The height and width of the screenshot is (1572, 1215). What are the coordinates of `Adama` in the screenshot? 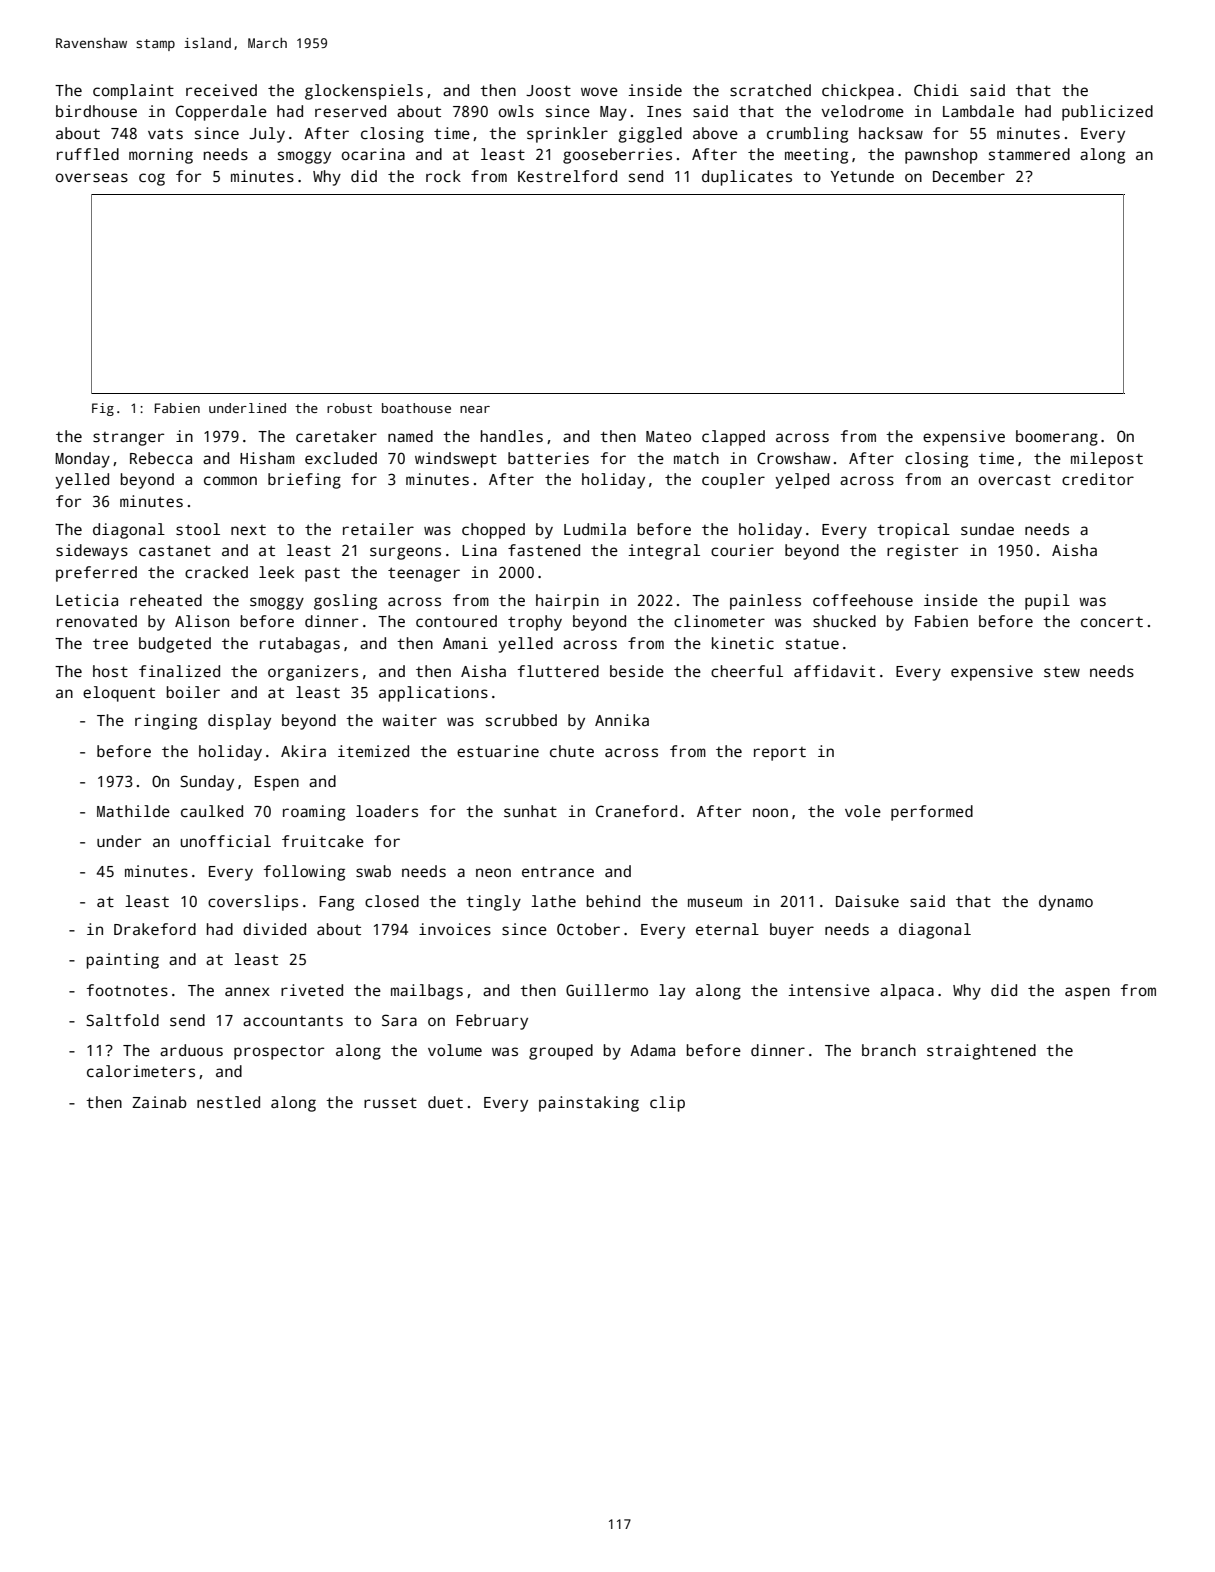 It's located at (652, 1050).
